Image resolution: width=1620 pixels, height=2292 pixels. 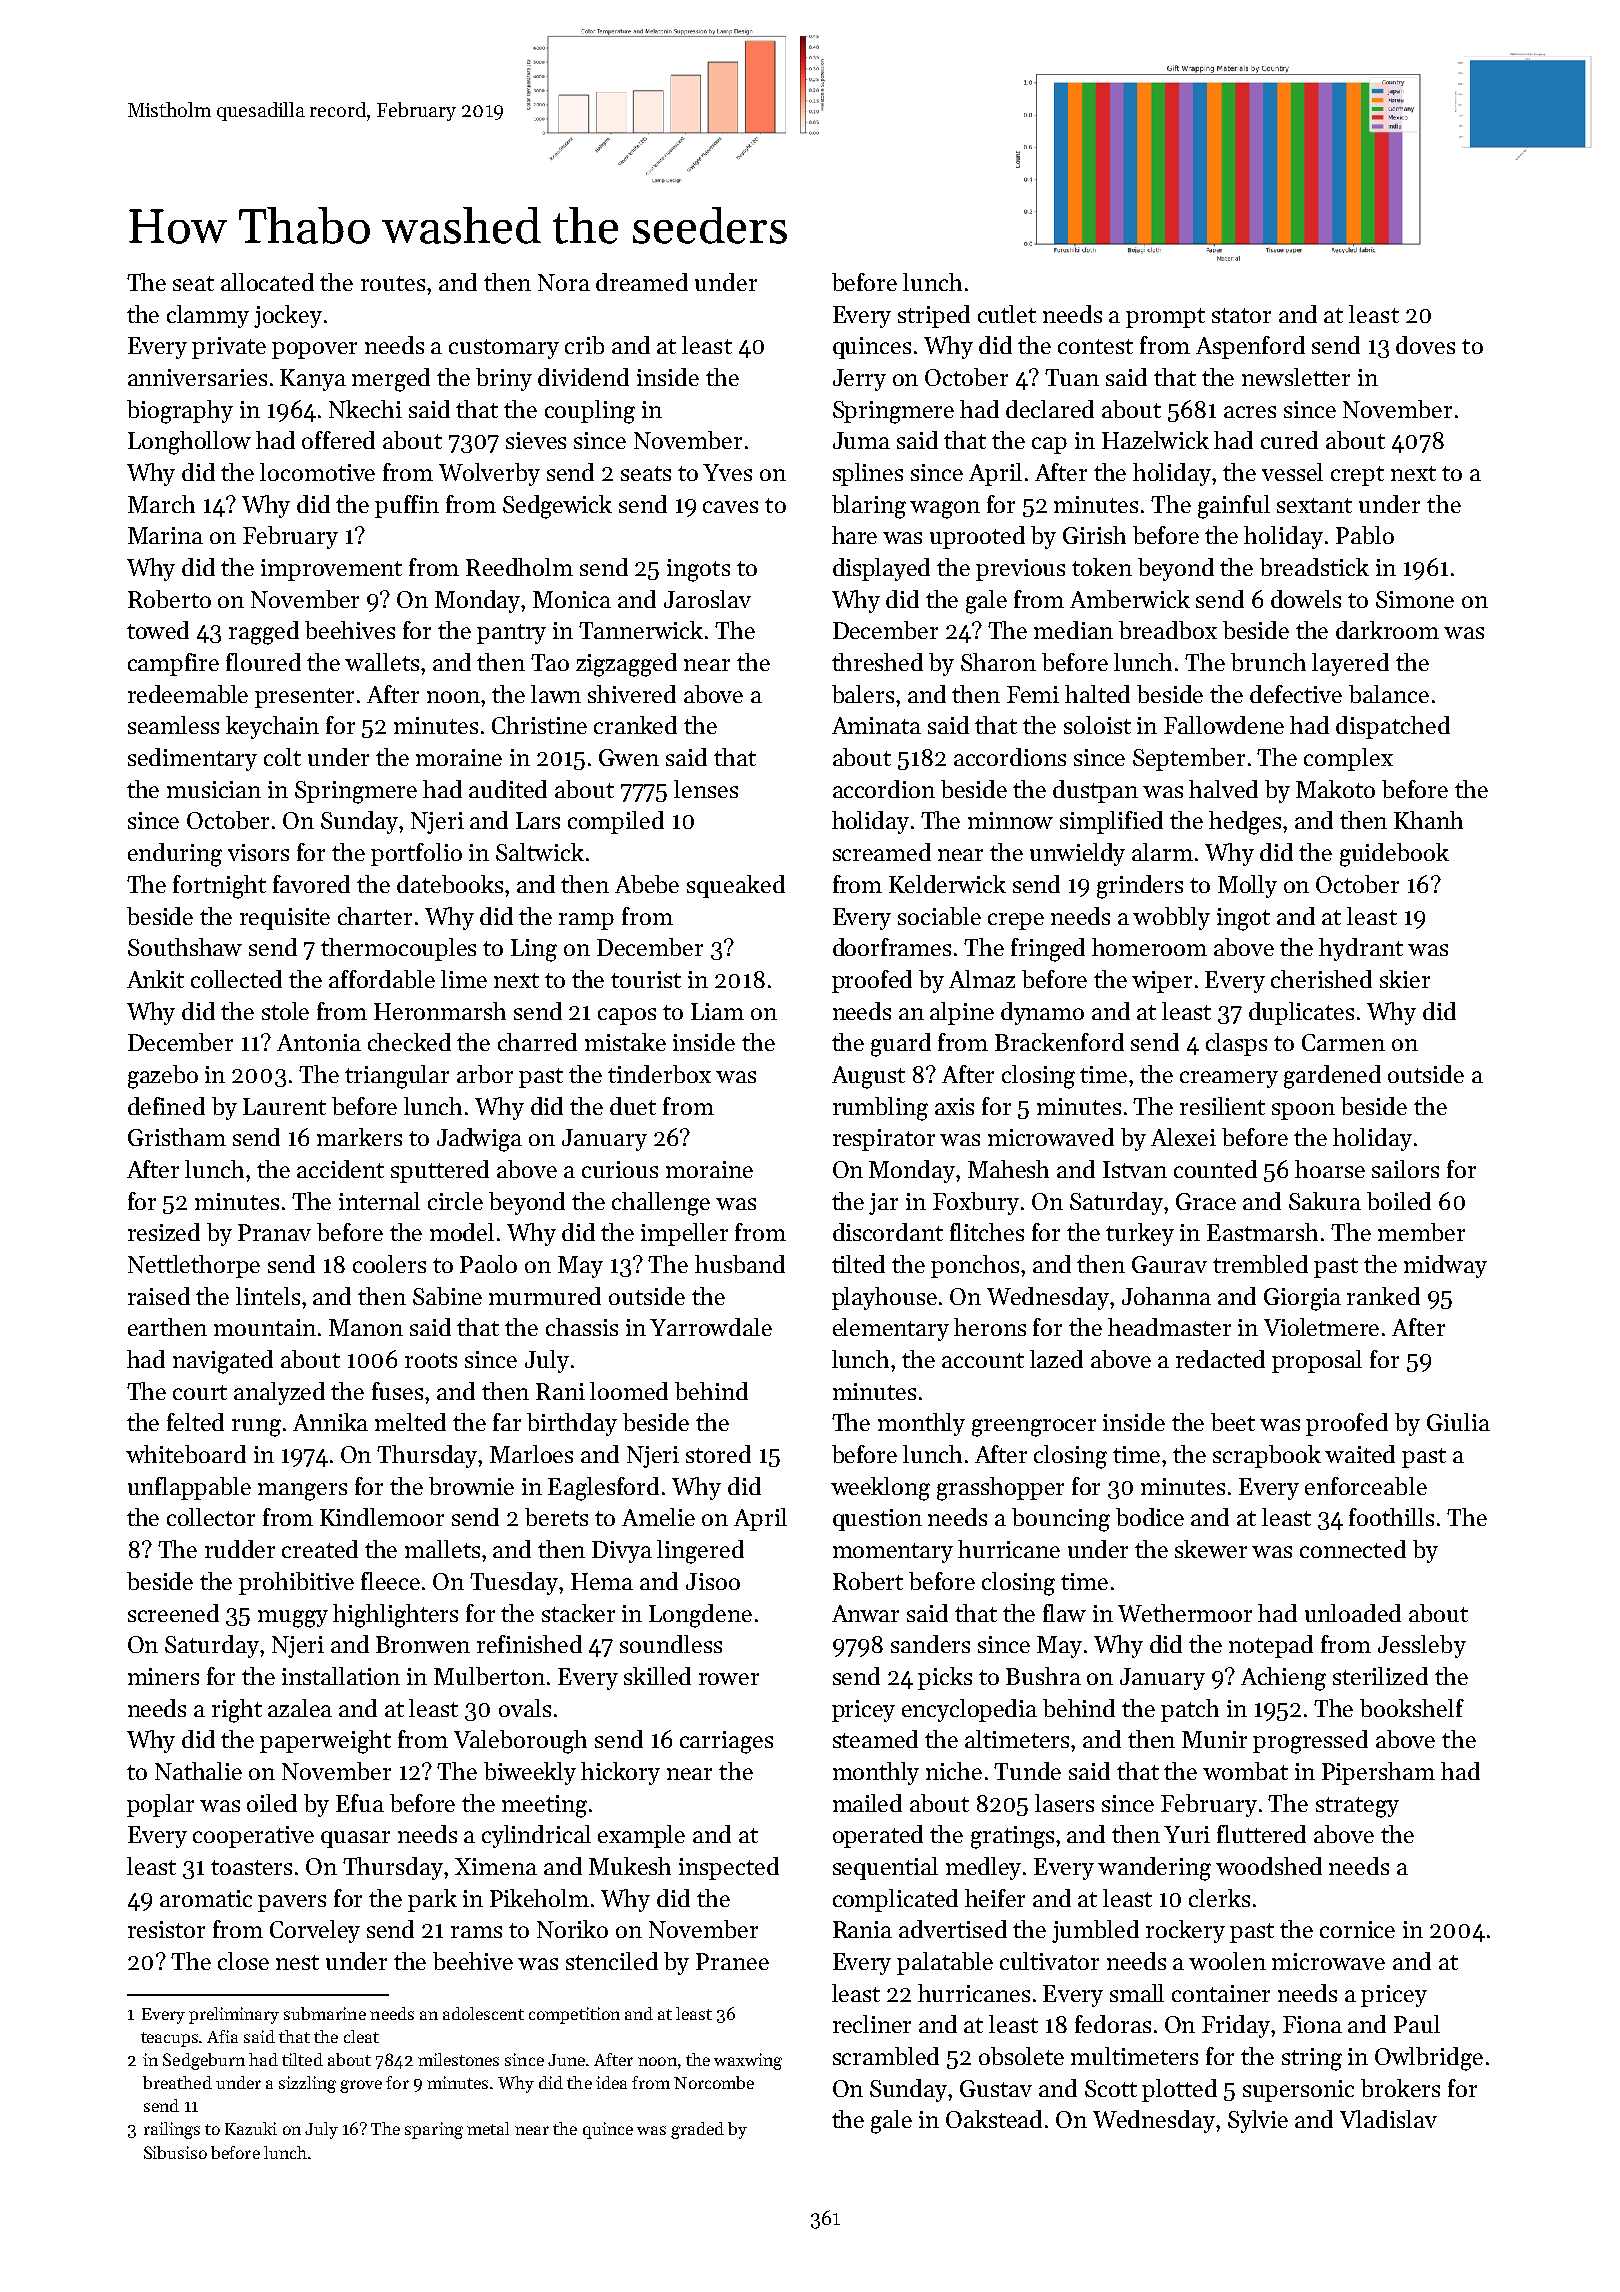 I want to click on dreamed, so click(x=642, y=282).
